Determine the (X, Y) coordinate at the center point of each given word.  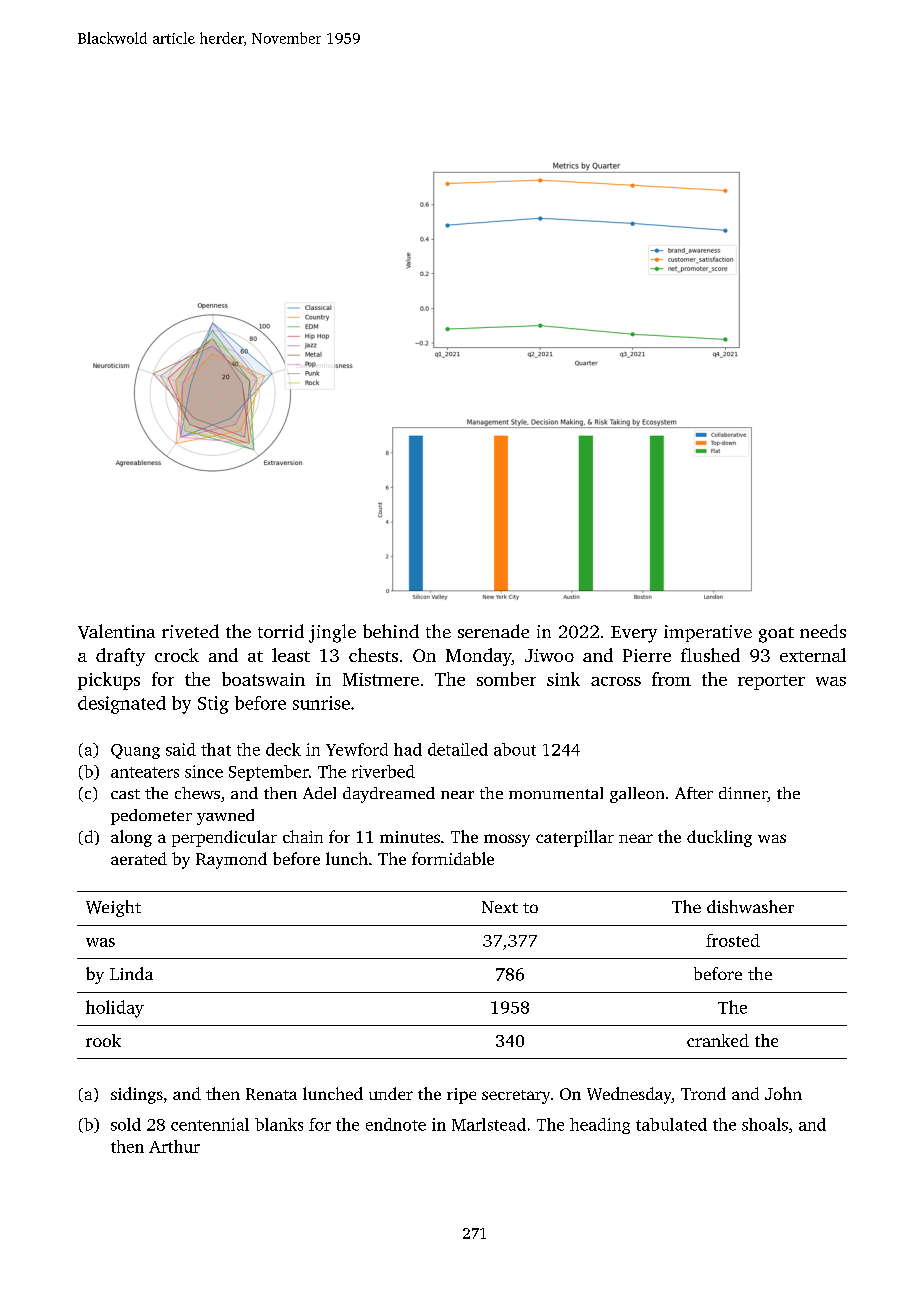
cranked (718, 1040)
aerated (139, 858)
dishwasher (750, 906)
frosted (733, 940)
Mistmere (381, 679)
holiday (115, 1009)
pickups (109, 681)
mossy (507, 840)
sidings (137, 1095)
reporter (771, 682)
